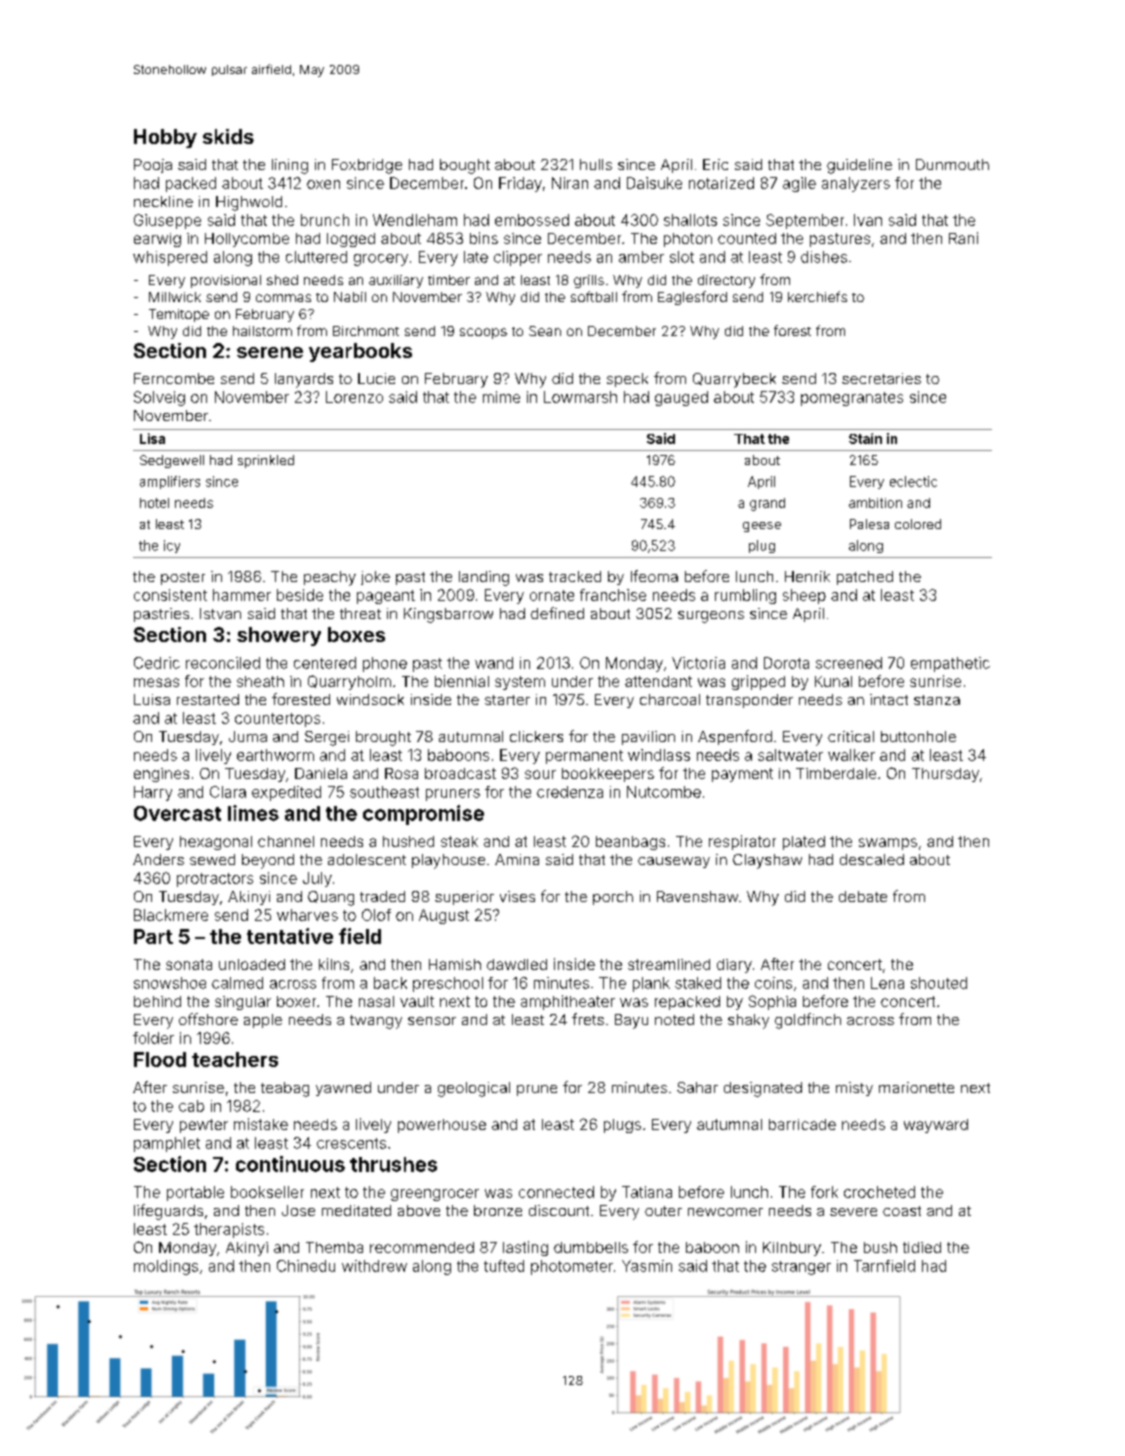  Describe the element at coordinates (152, 699) in the screenshot. I see `Luisa` at that location.
